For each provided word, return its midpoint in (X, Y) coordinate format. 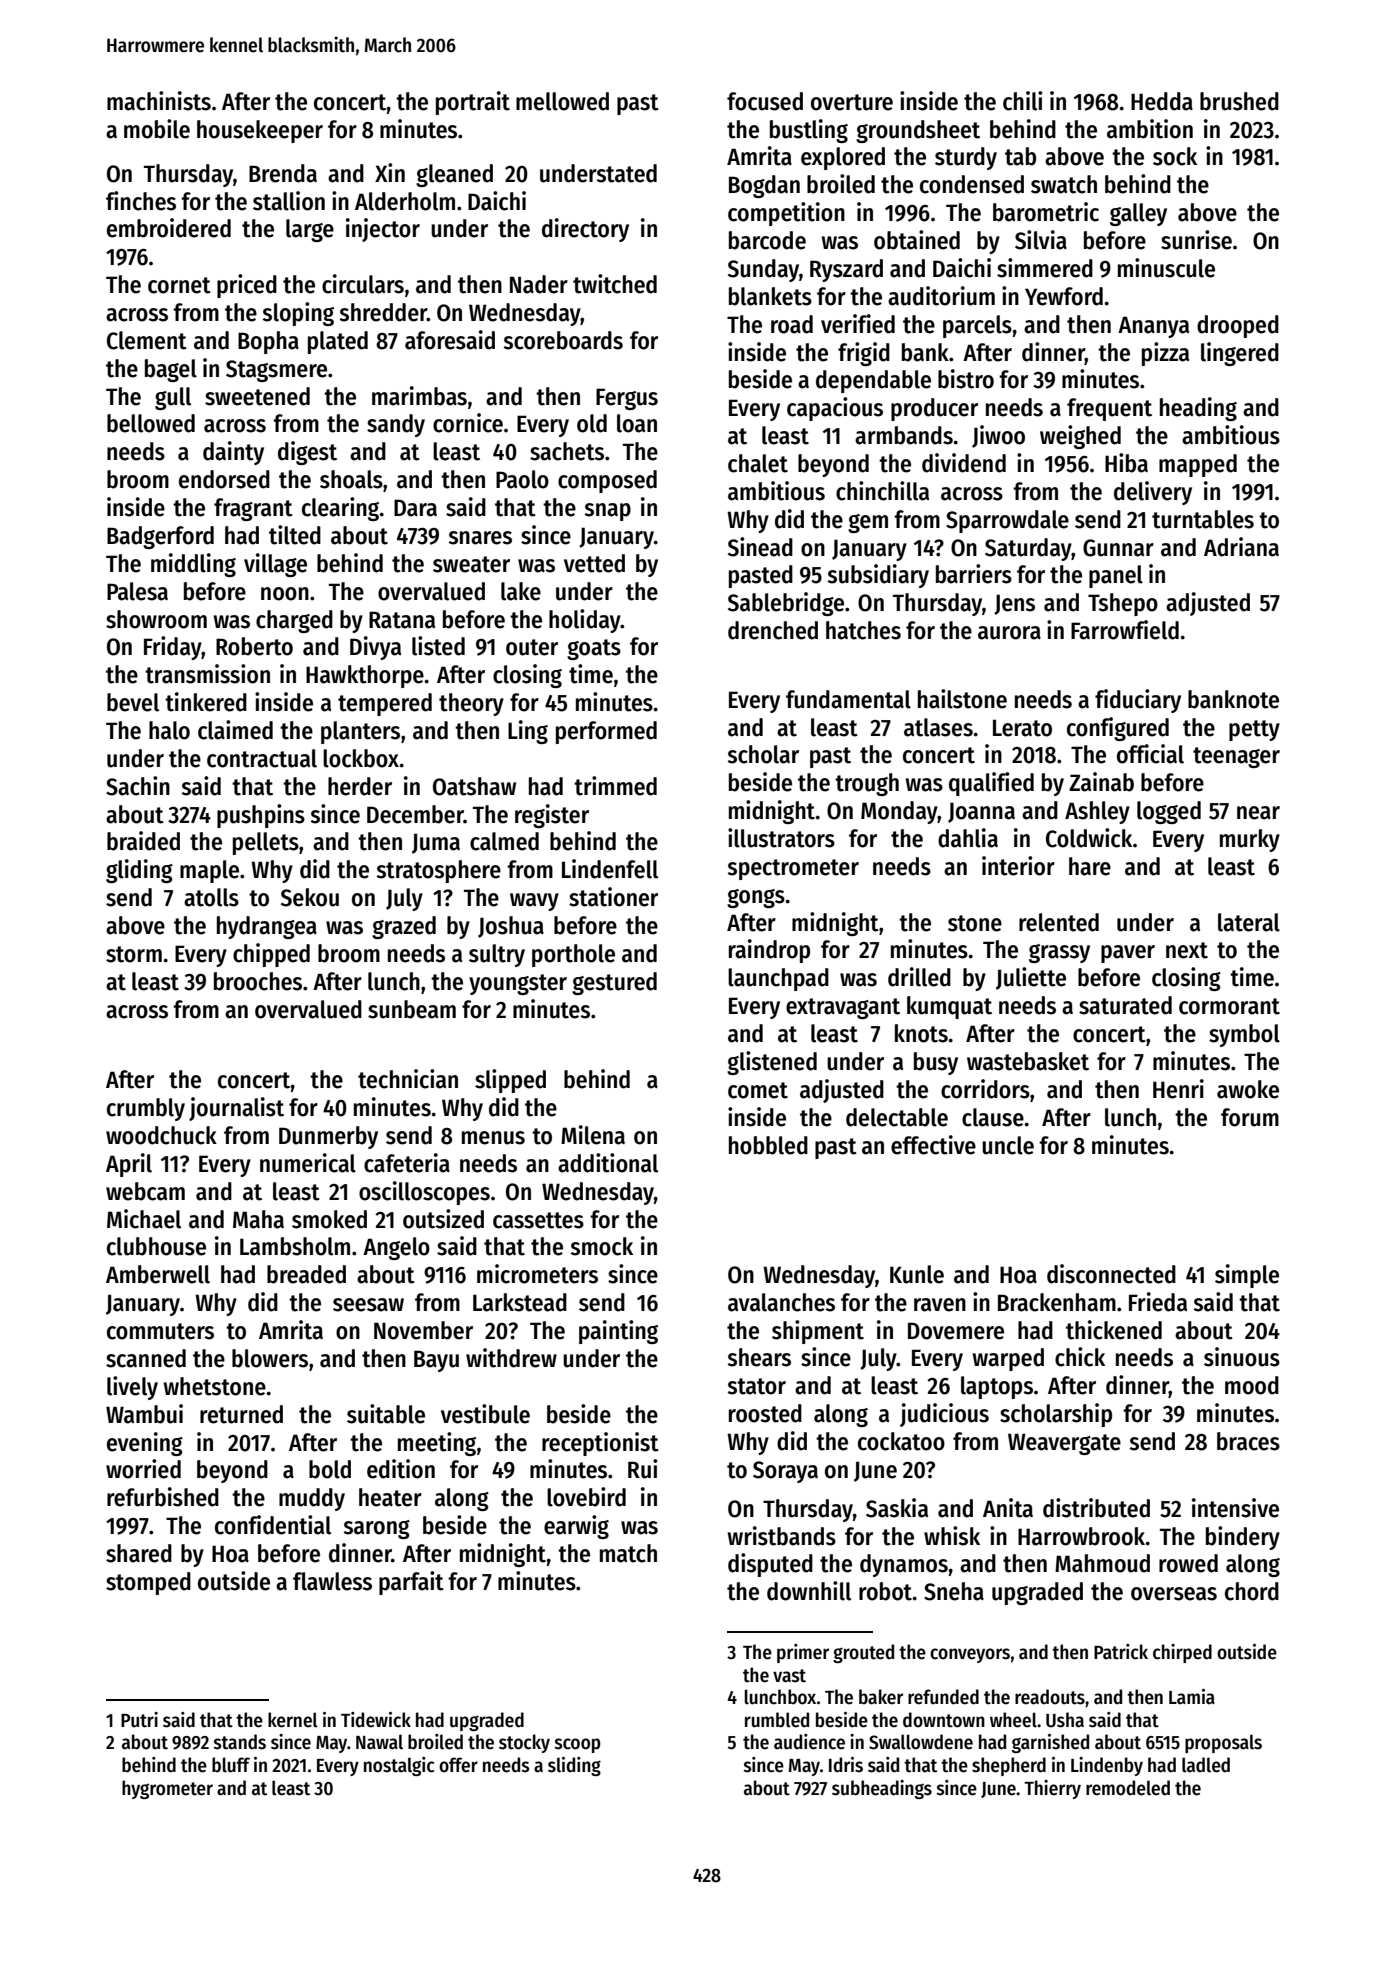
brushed (1239, 101)
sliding (574, 1766)
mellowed (562, 101)
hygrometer (167, 1789)
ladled (1206, 1765)
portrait (473, 103)
